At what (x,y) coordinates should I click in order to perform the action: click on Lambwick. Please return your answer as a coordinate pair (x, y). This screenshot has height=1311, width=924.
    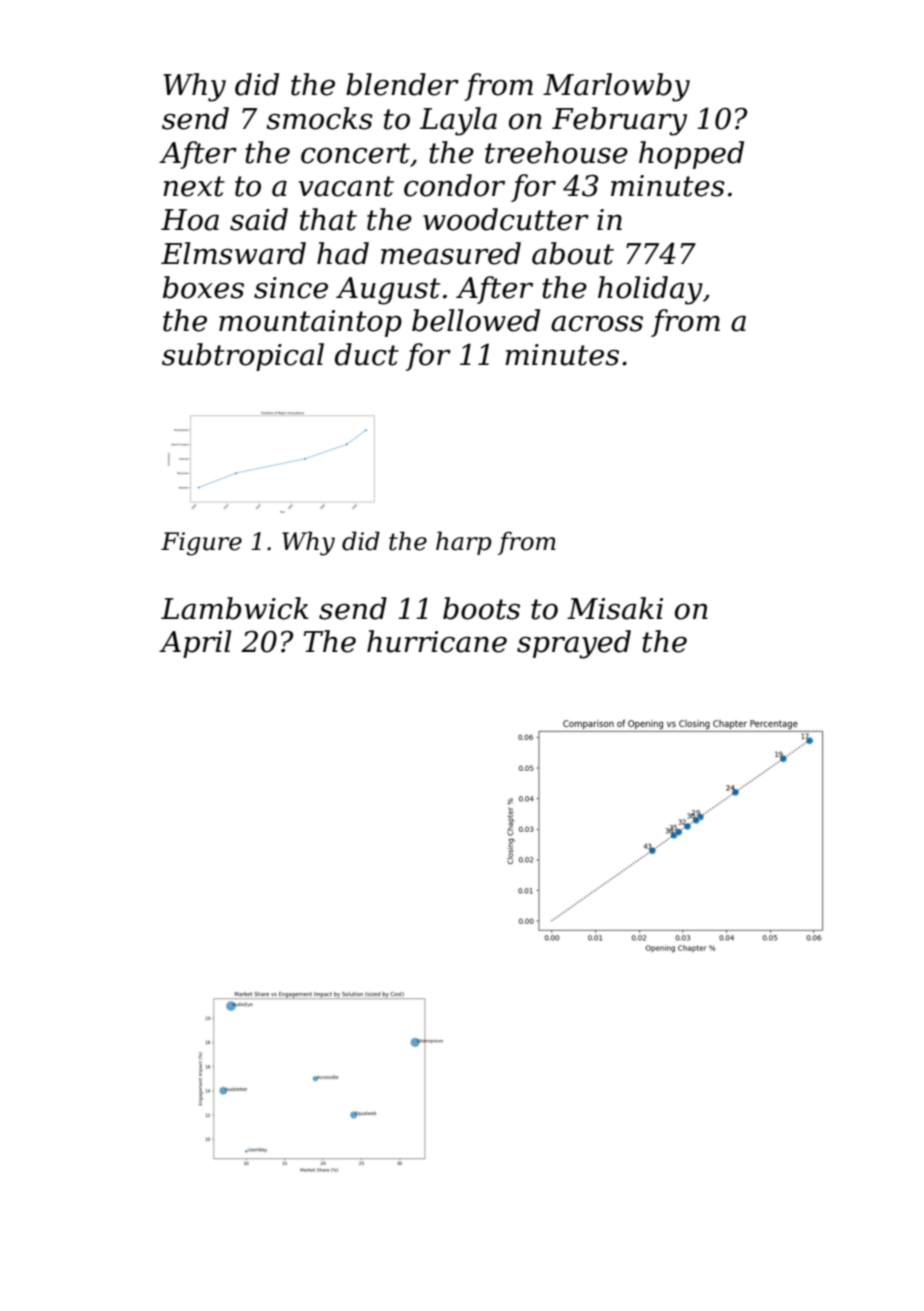
    Looking at the image, I should click on (235, 608).
